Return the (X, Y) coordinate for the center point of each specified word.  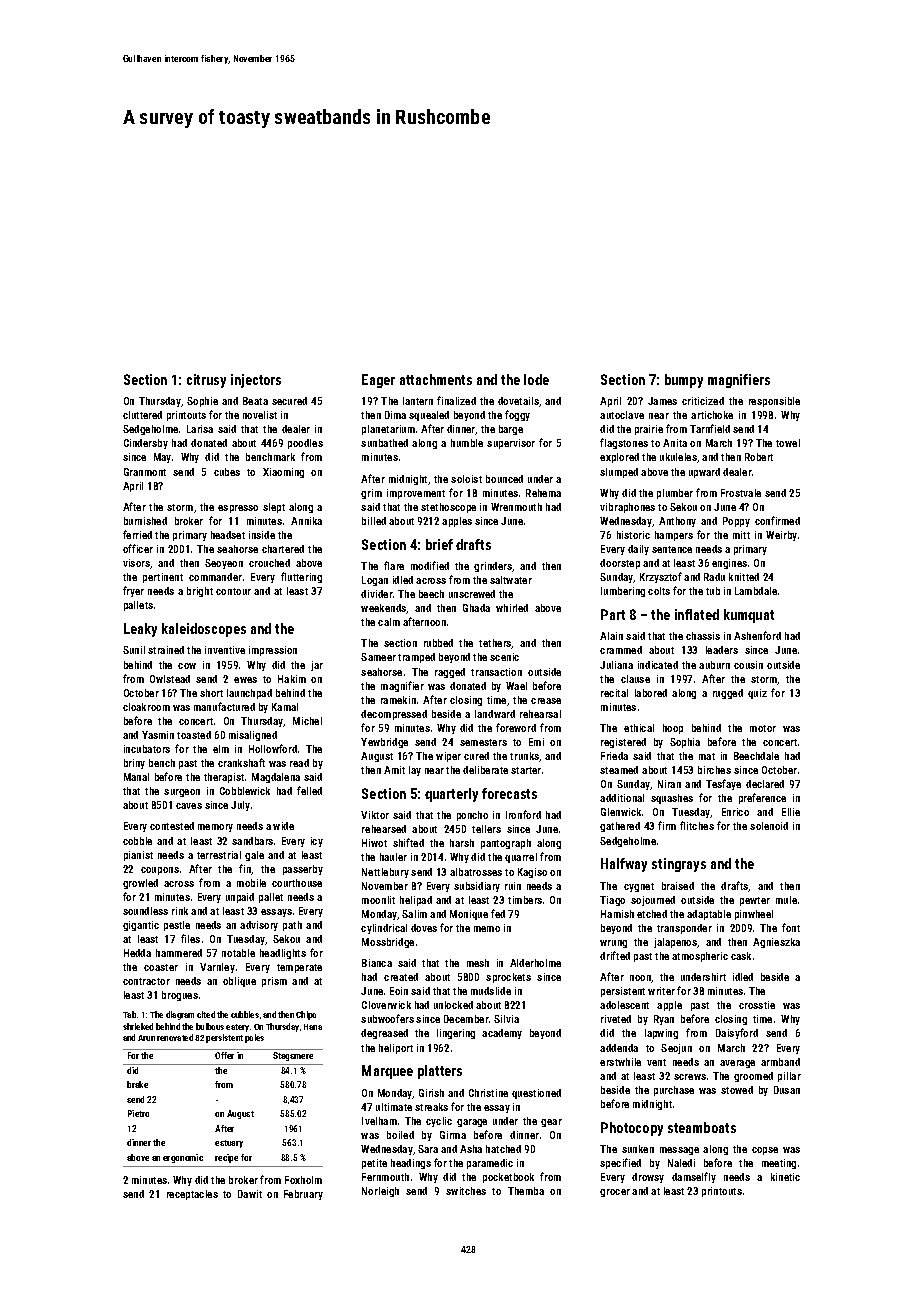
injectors (256, 381)
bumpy (684, 381)
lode (536, 379)
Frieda (614, 756)
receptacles (192, 1195)
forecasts (509, 793)
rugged (728, 694)
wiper (448, 757)
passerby (303, 870)
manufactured (224, 706)
